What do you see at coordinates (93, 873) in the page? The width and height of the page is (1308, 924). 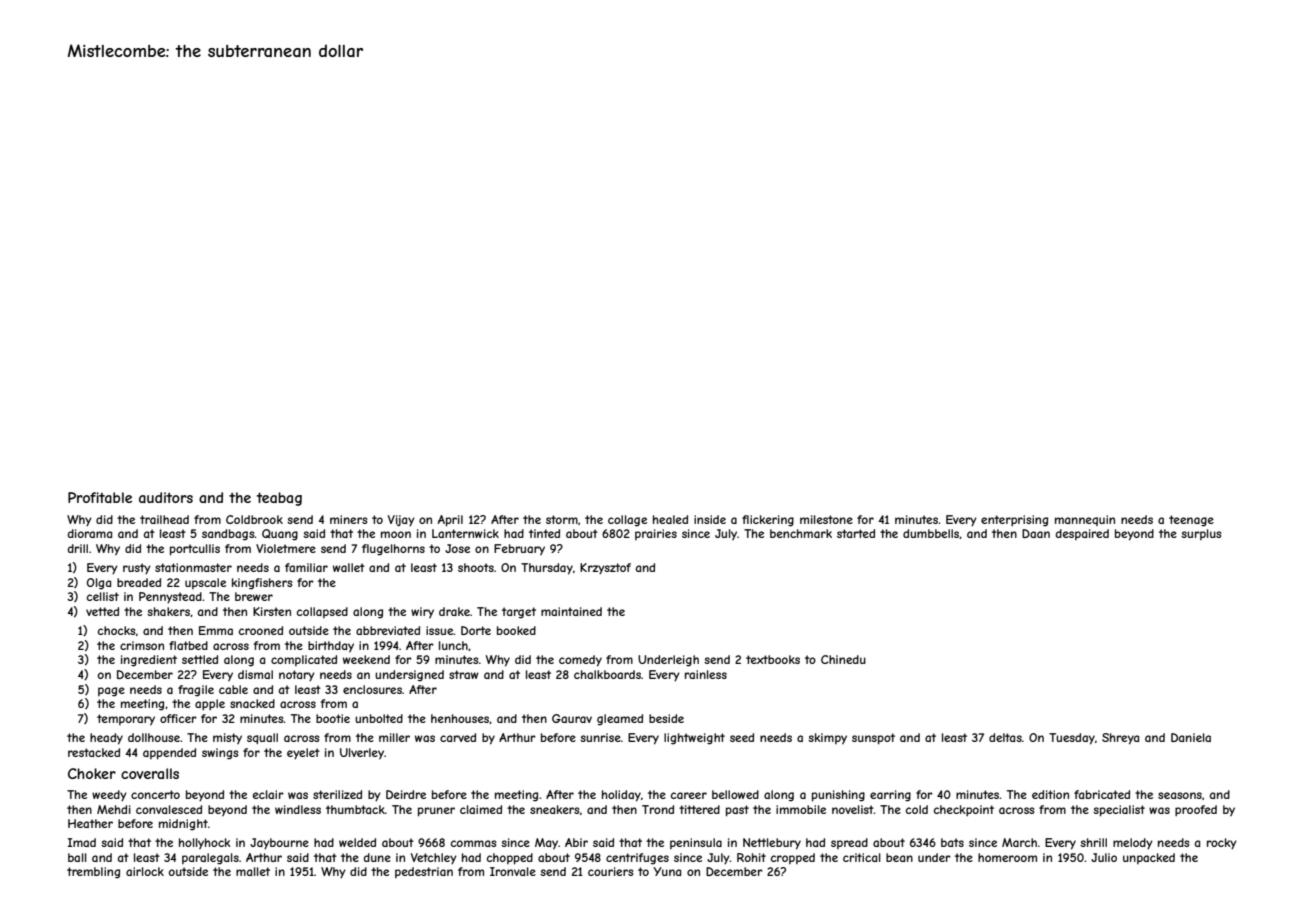 I see `trembling` at bounding box center [93, 873].
